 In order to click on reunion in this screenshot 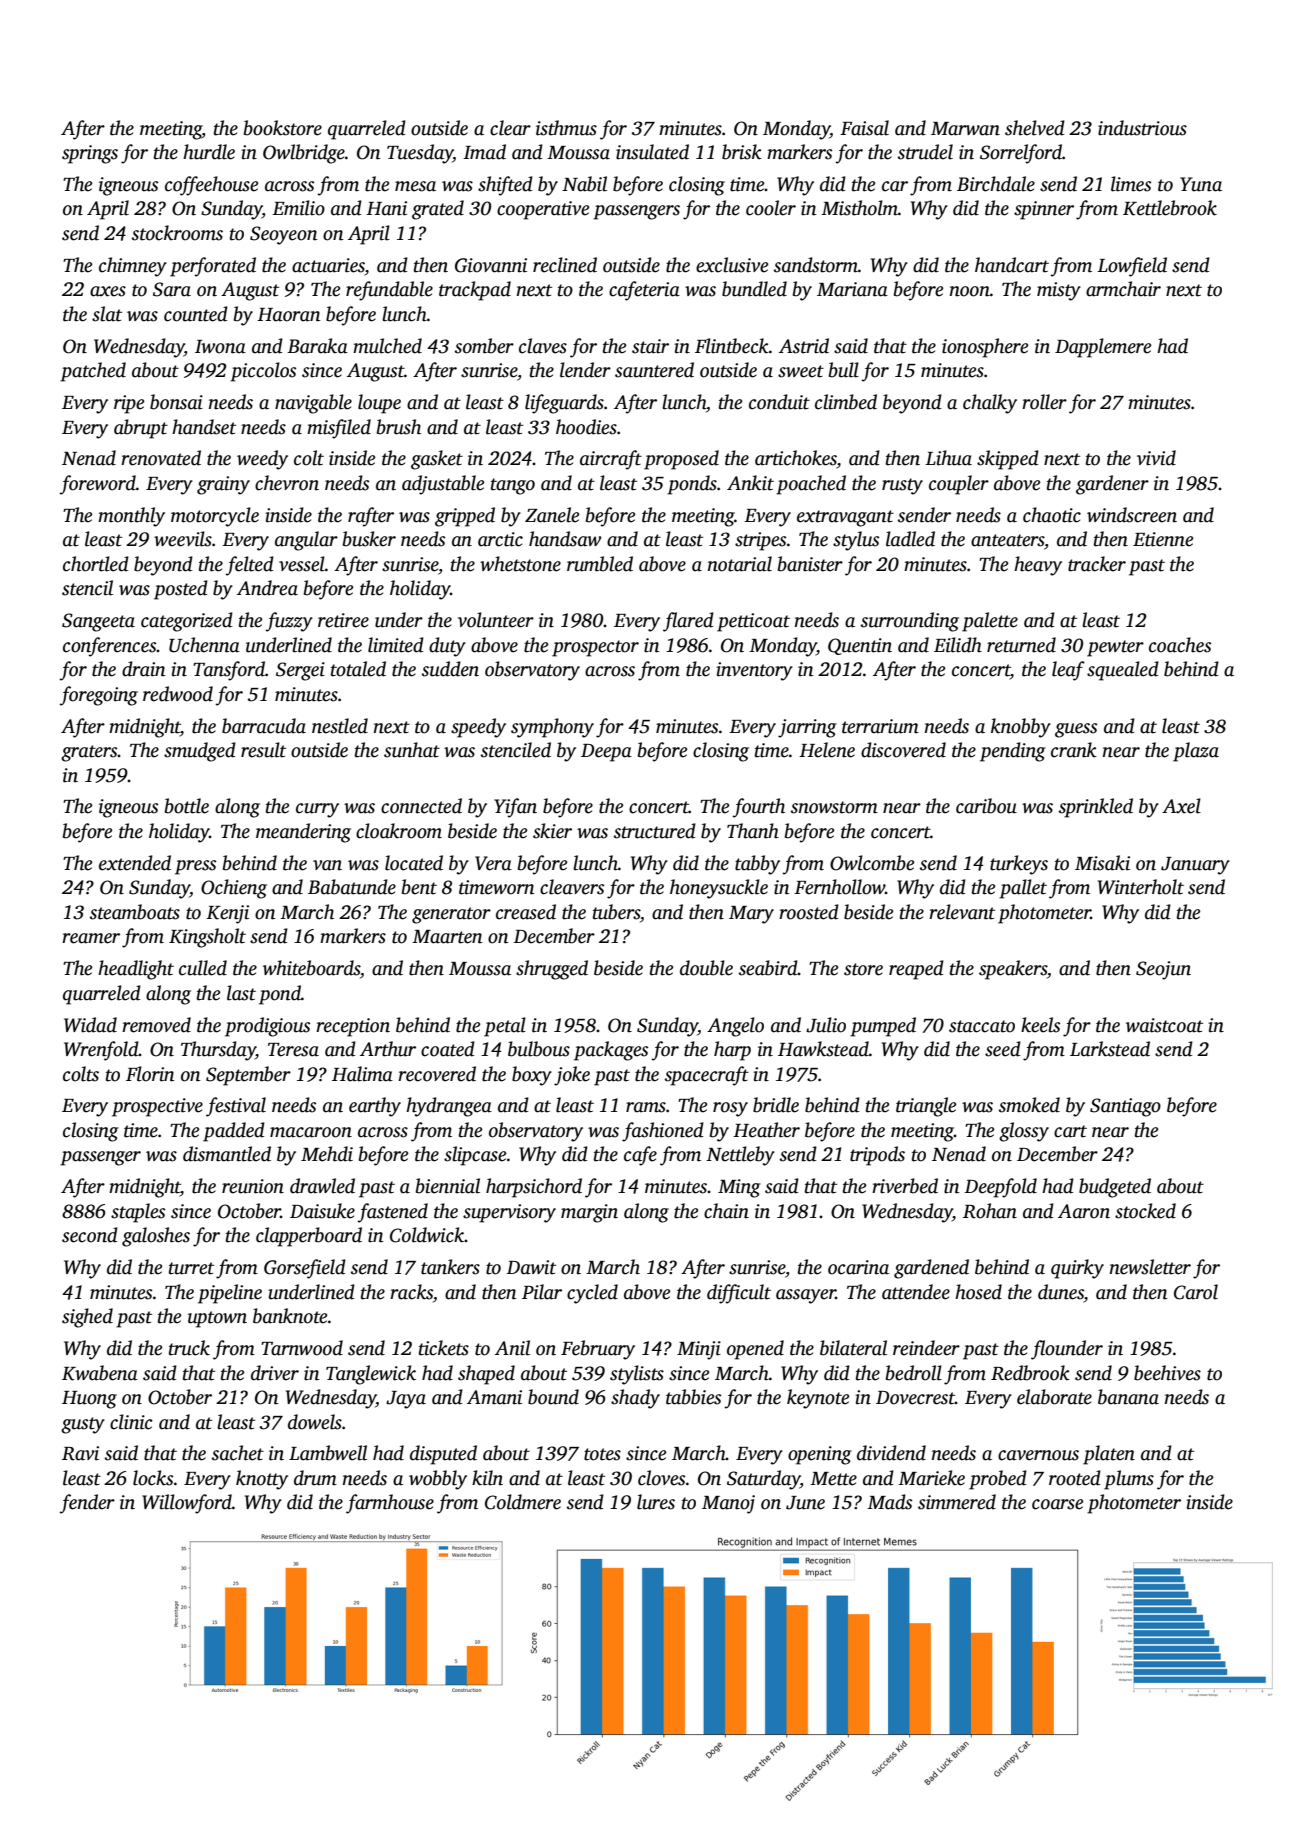, I will do `click(253, 1186)`.
